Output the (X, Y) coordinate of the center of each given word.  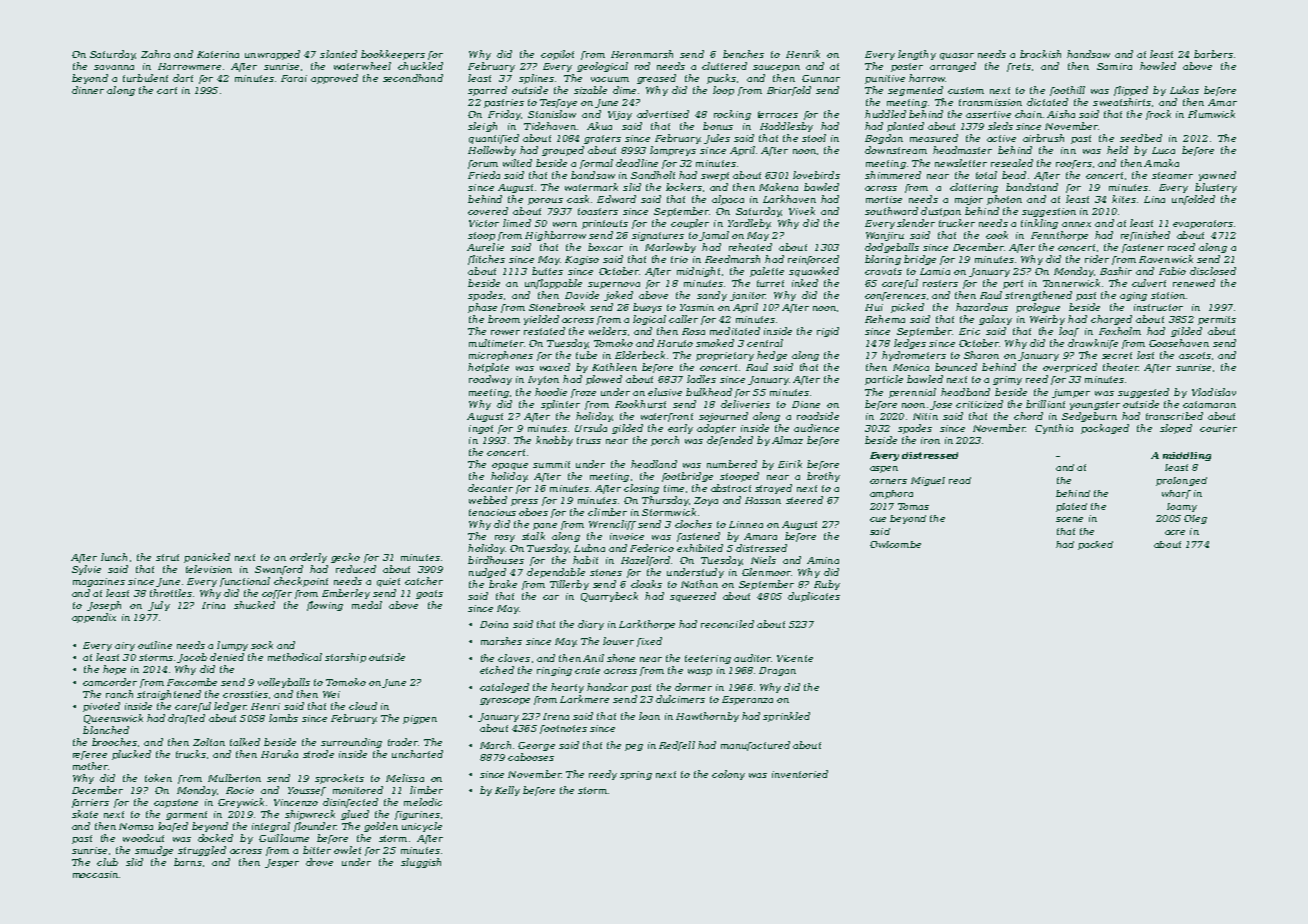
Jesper (282, 863)
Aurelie (485, 247)
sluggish (421, 863)
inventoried (800, 774)
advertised (663, 114)
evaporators (1203, 224)
